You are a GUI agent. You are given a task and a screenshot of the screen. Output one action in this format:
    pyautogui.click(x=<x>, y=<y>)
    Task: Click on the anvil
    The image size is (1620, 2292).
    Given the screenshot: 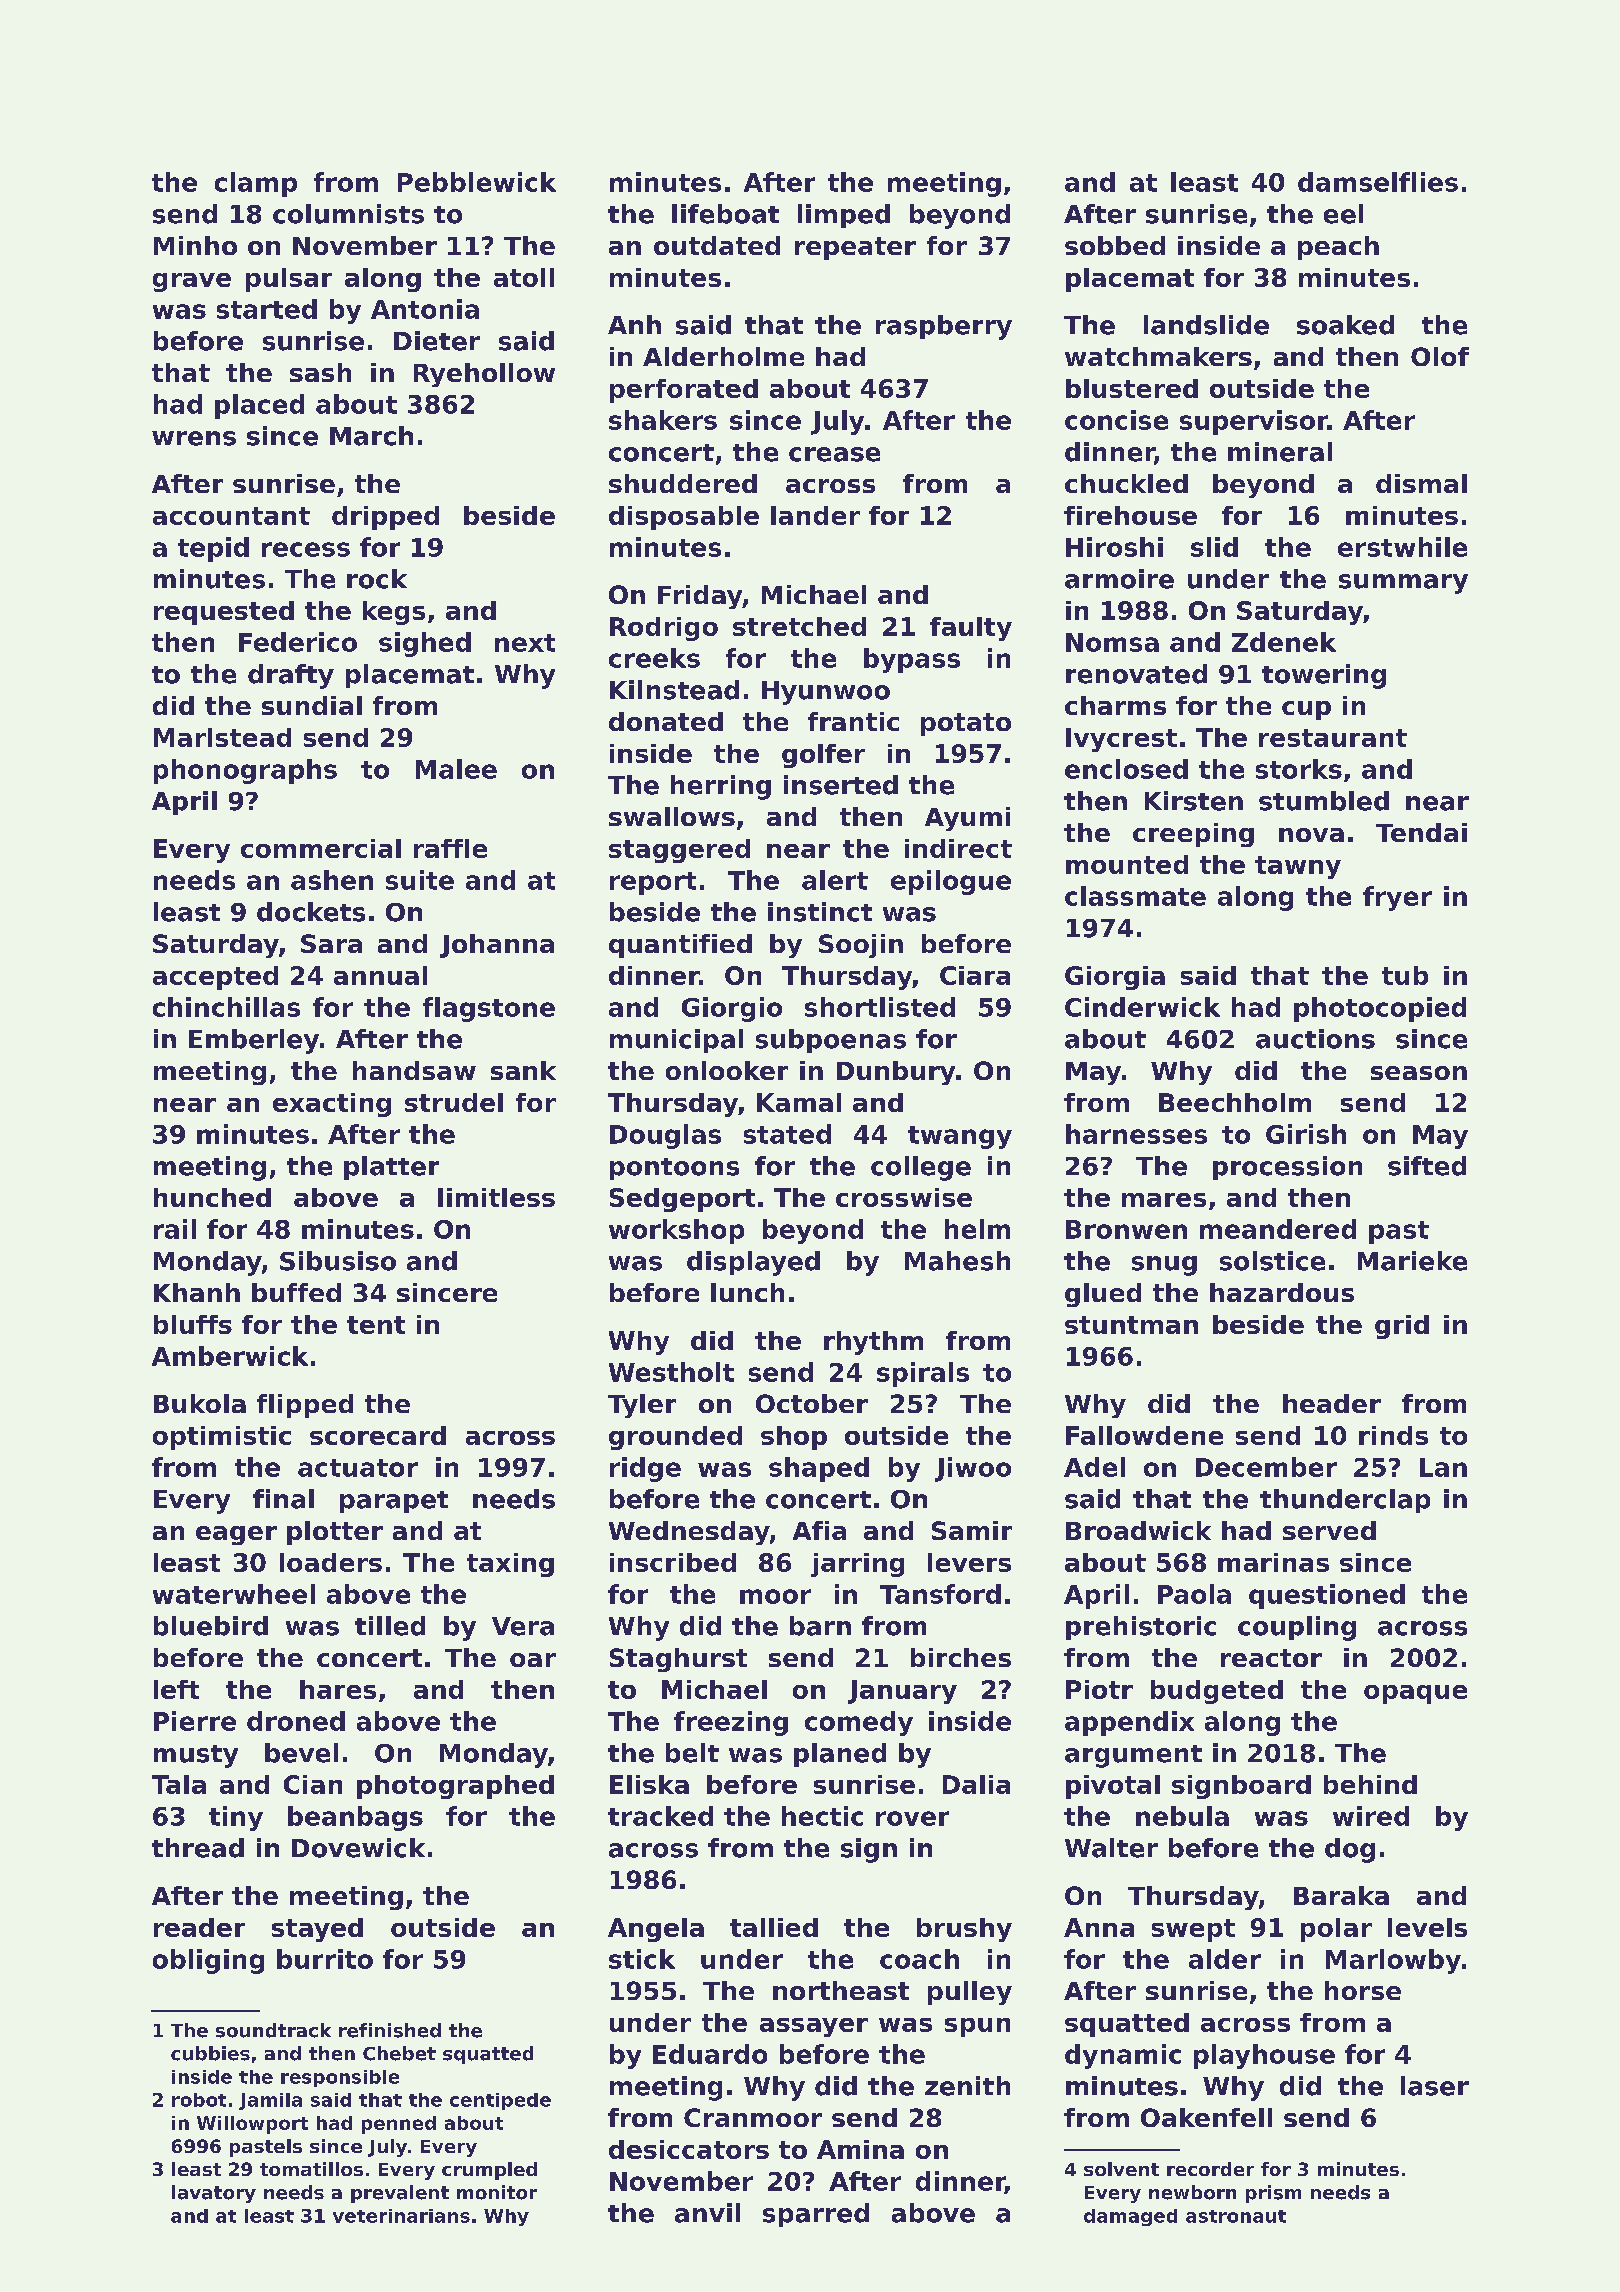 What is the action you would take?
    pyautogui.click(x=707, y=2213)
